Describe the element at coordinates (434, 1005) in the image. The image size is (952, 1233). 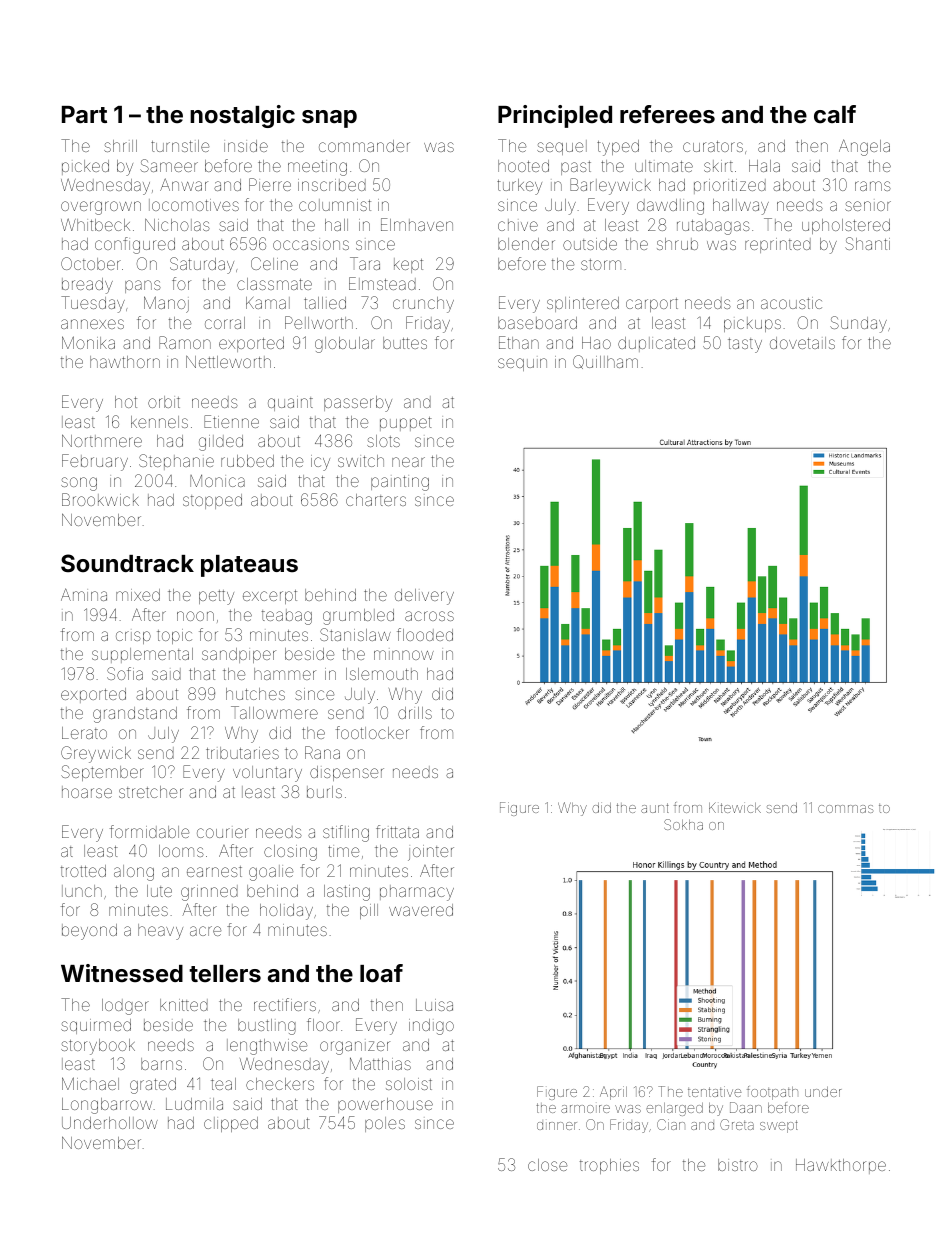
I see `Luisa` at that location.
